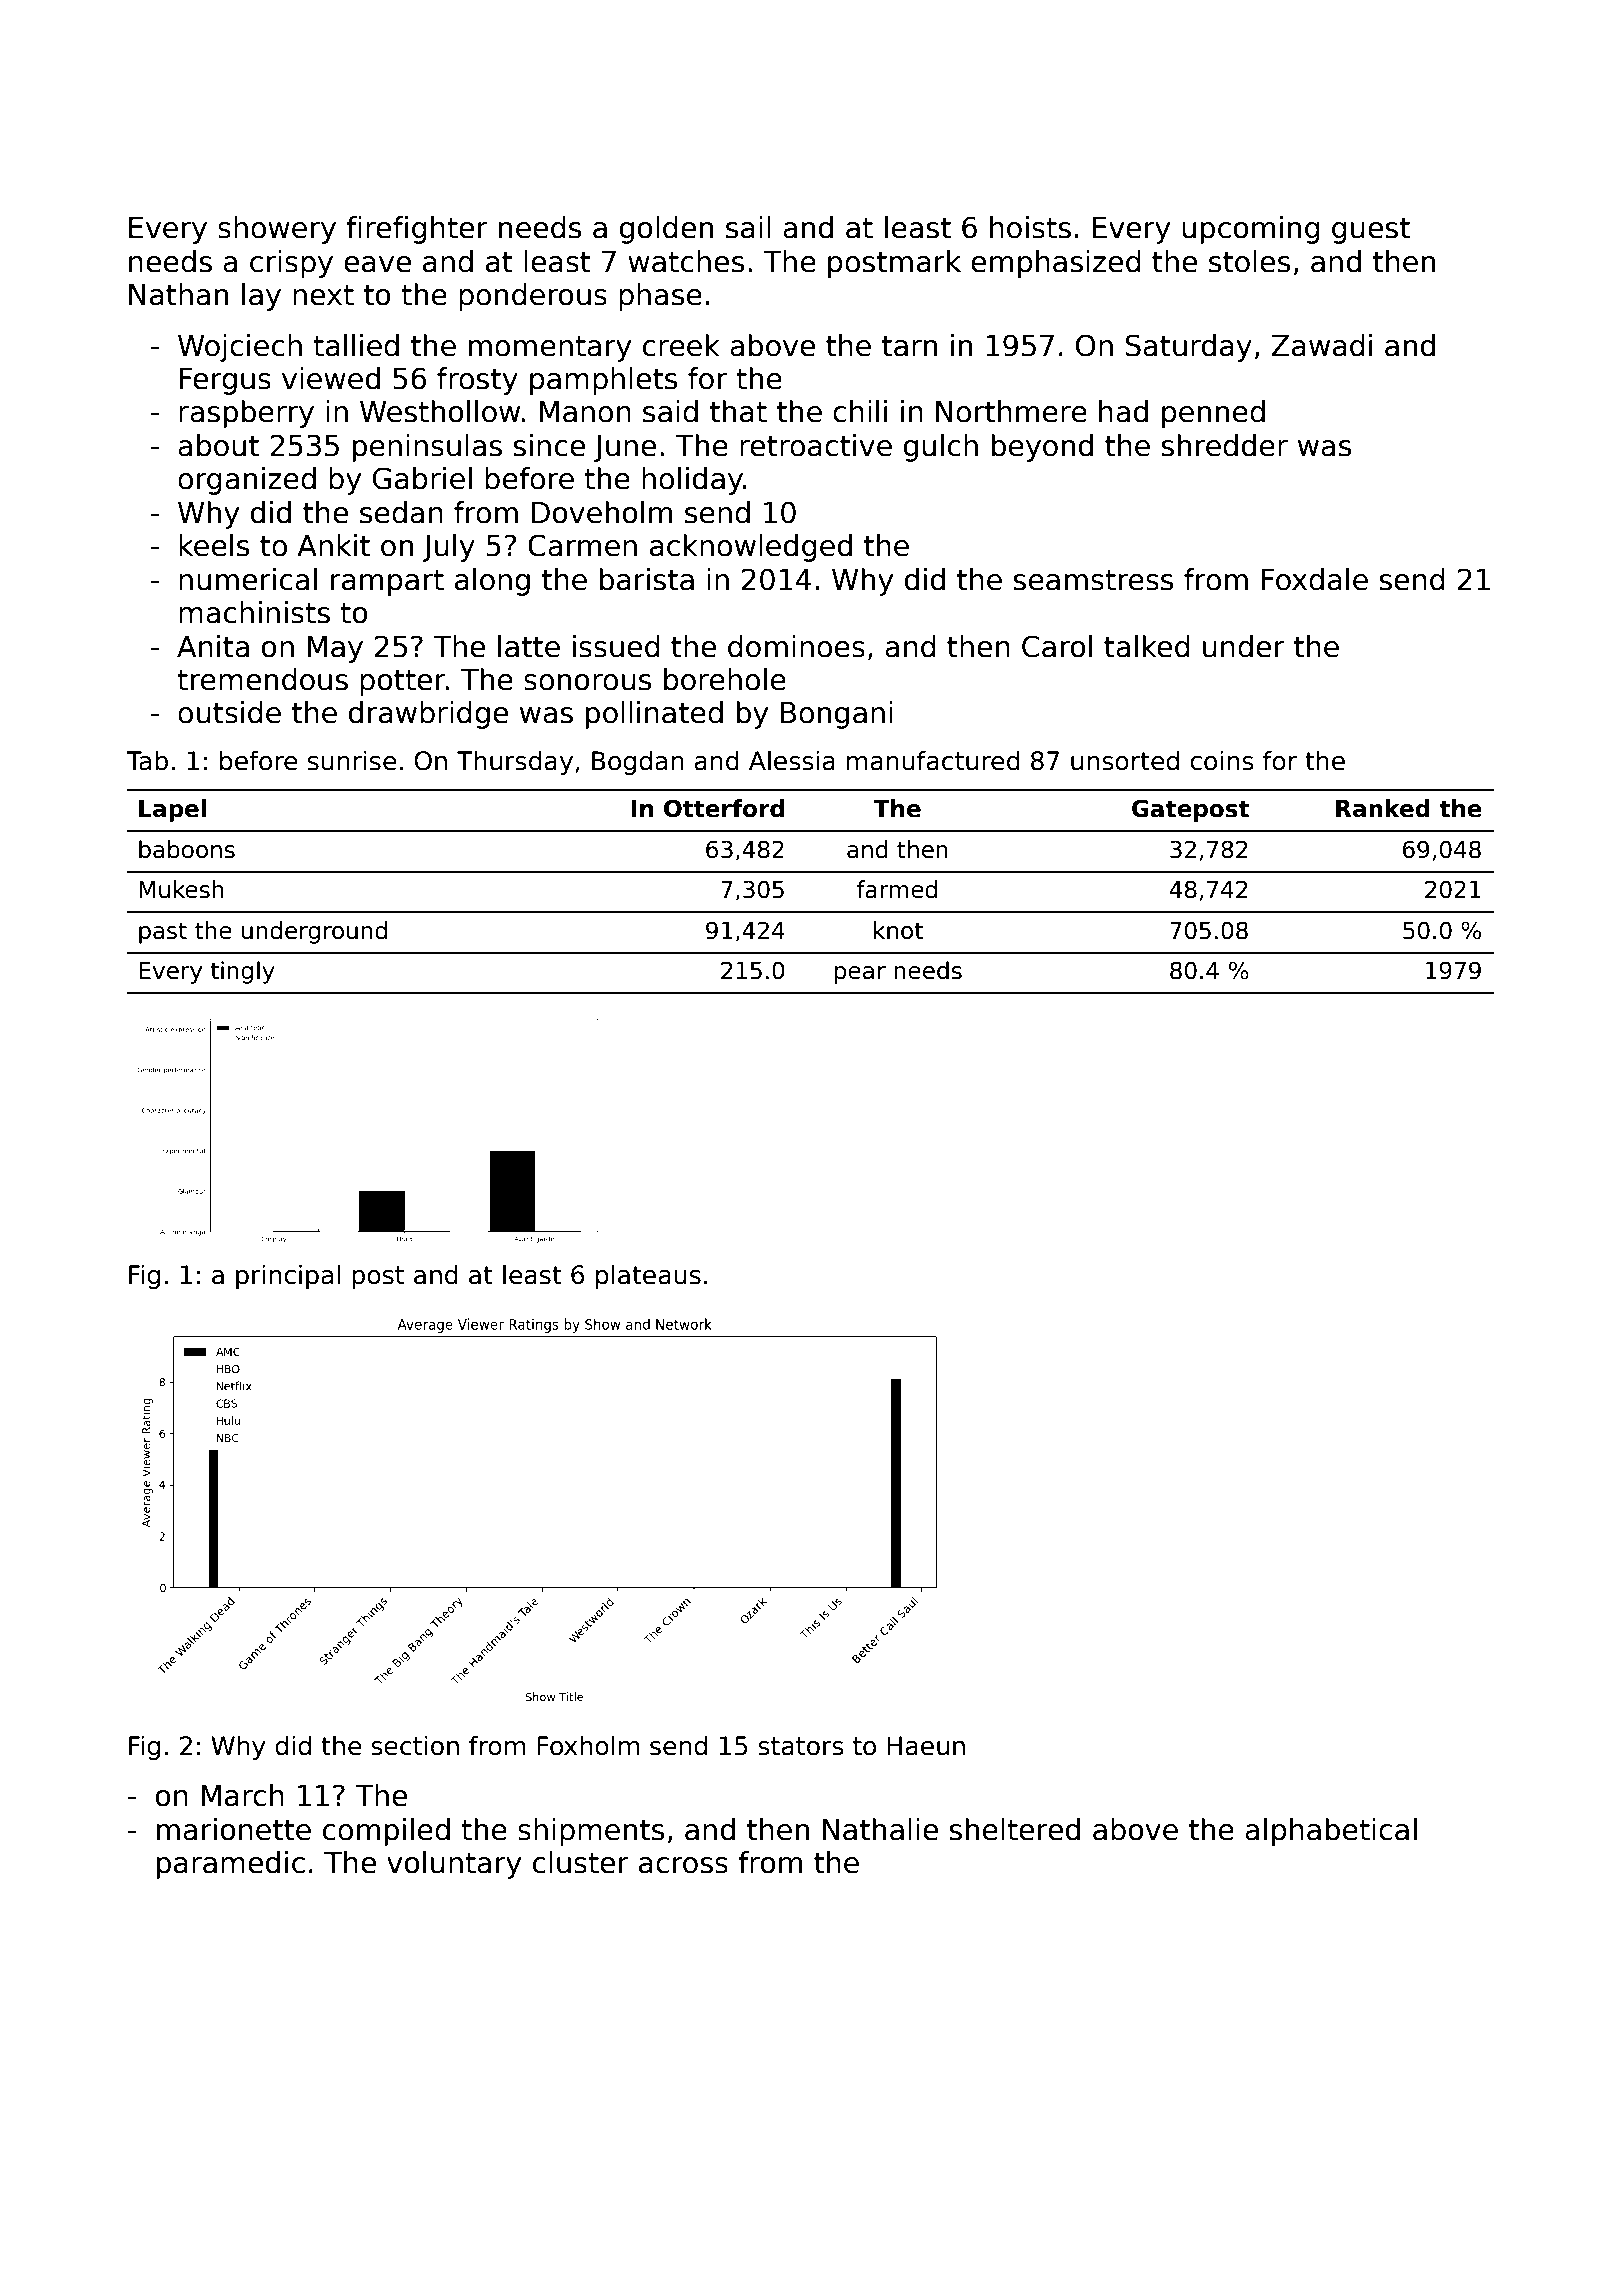 The height and width of the page is (2292, 1620). I want to click on pear, so click(860, 975).
